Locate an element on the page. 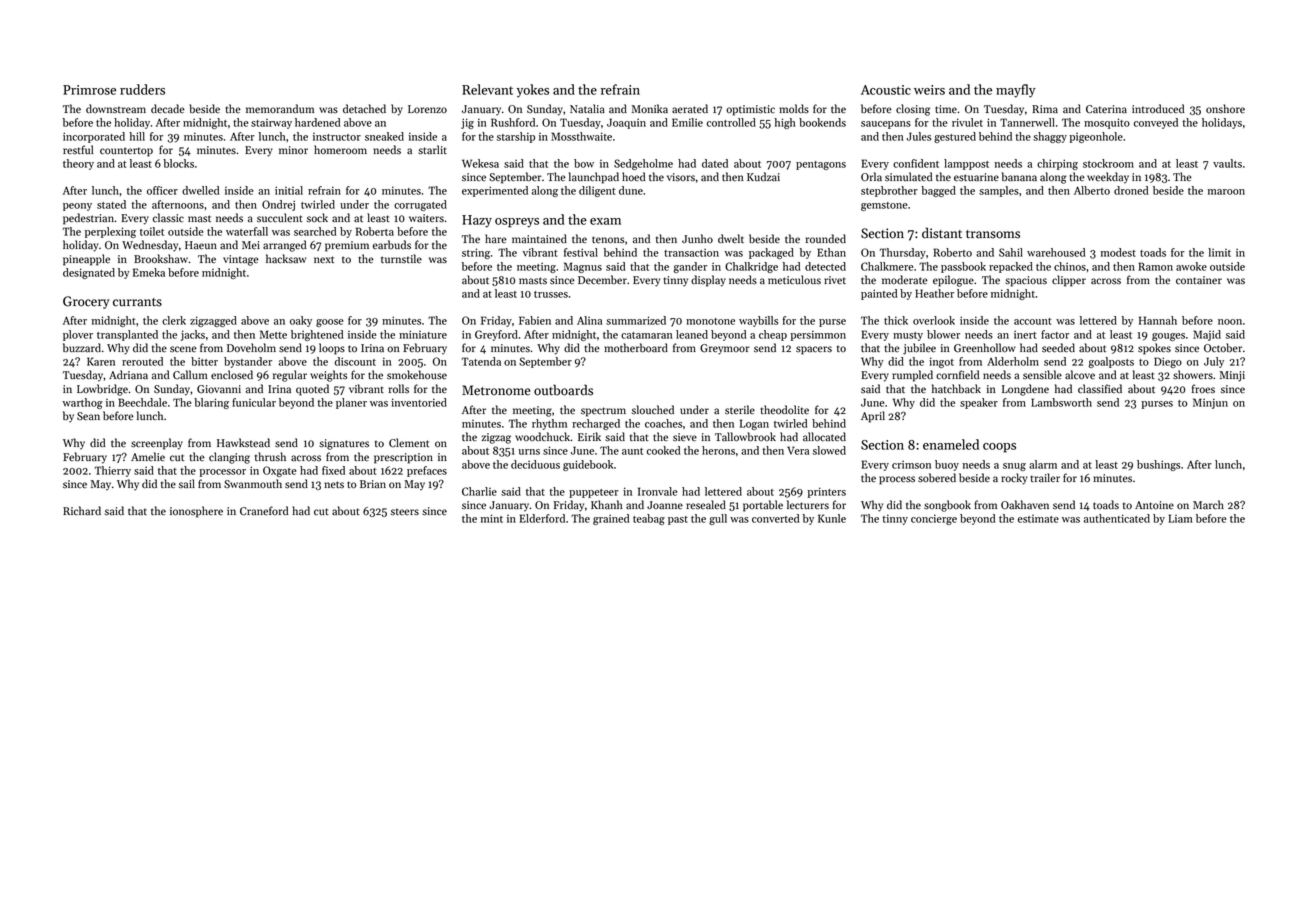 The image size is (1308, 924). converted is located at coordinates (775, 518).
